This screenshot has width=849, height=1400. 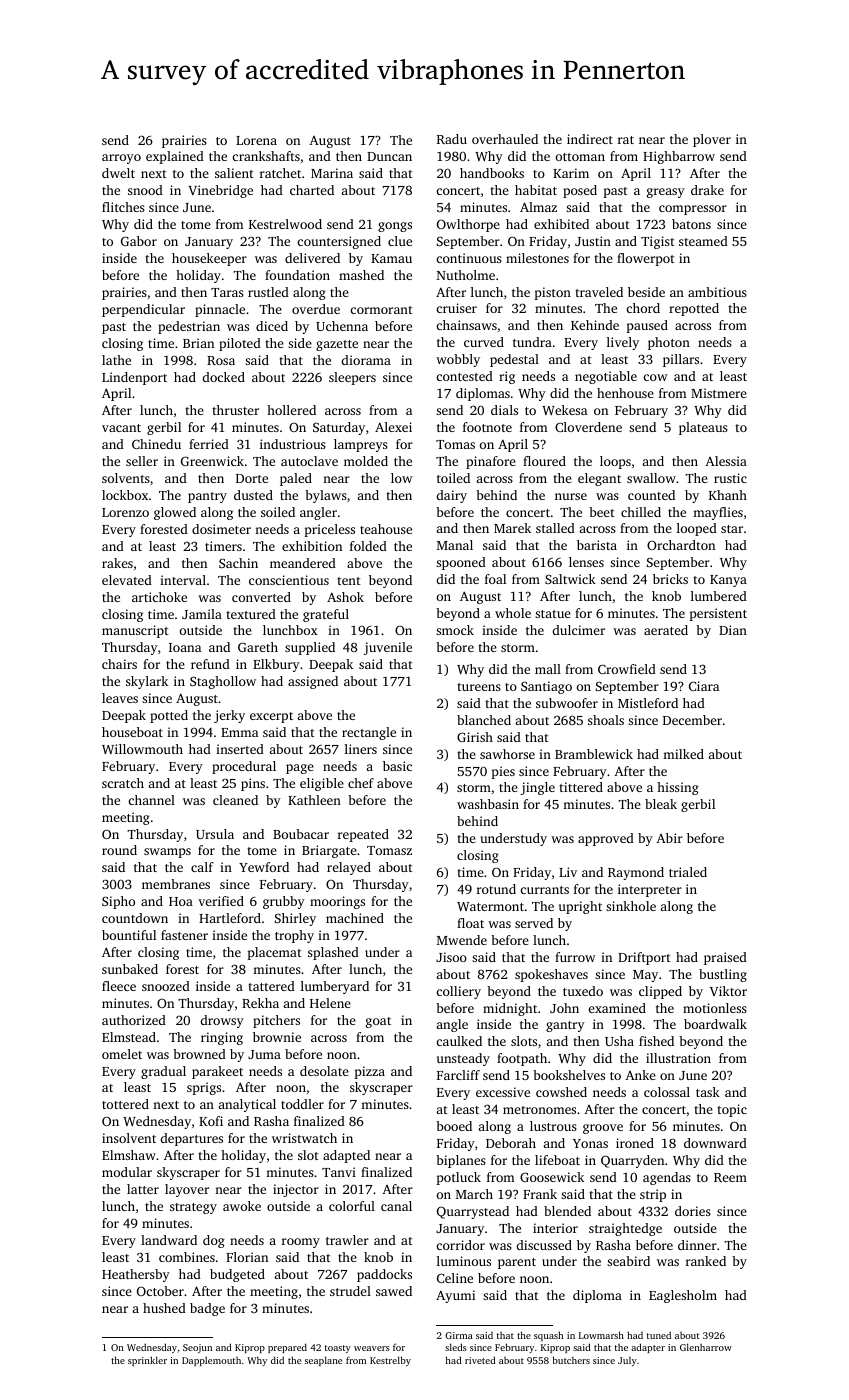 I want to click on machined, so click(x=355, y=918).
